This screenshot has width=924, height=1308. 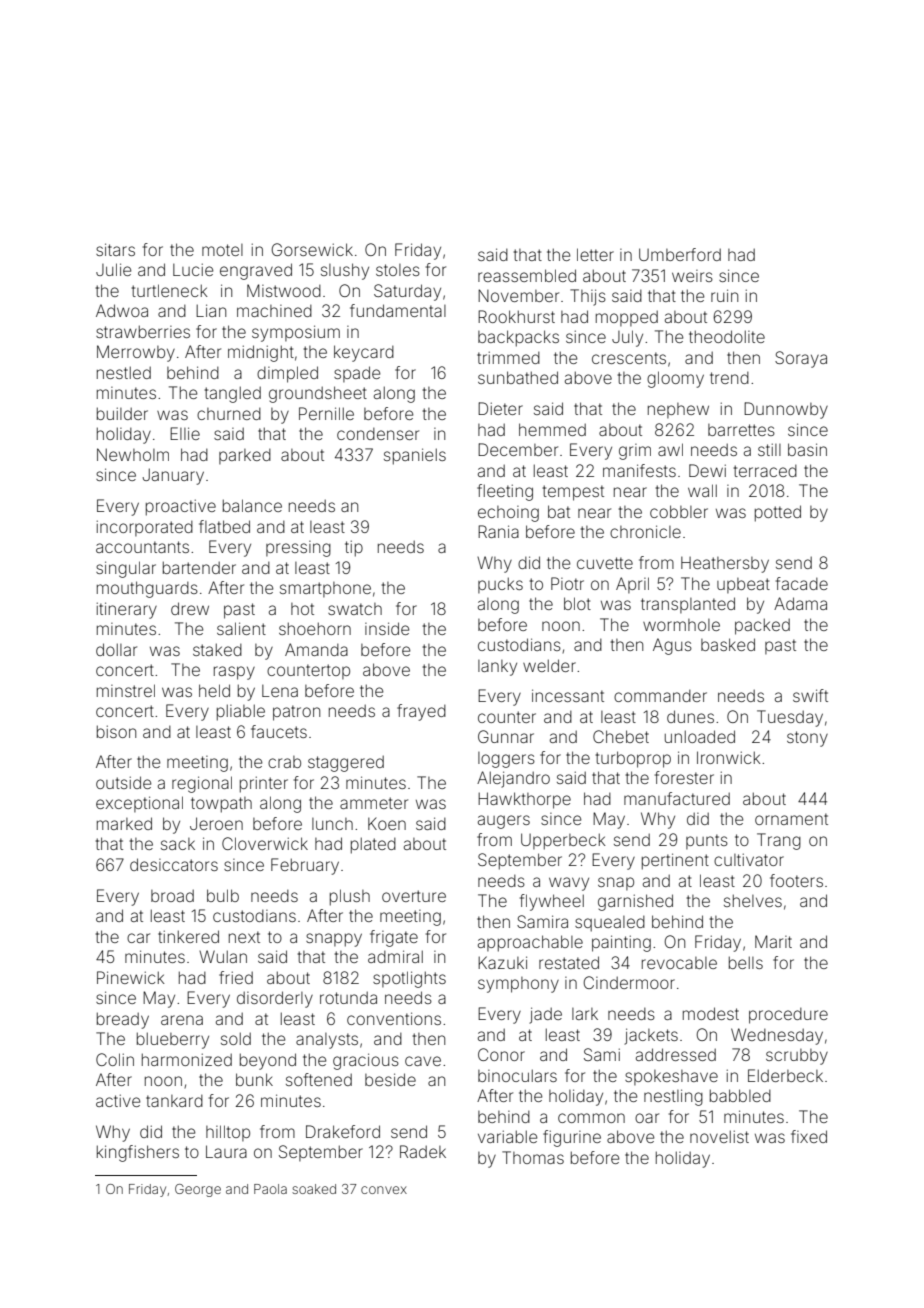 I want to click on stoles, so click(x=398, y=270).
